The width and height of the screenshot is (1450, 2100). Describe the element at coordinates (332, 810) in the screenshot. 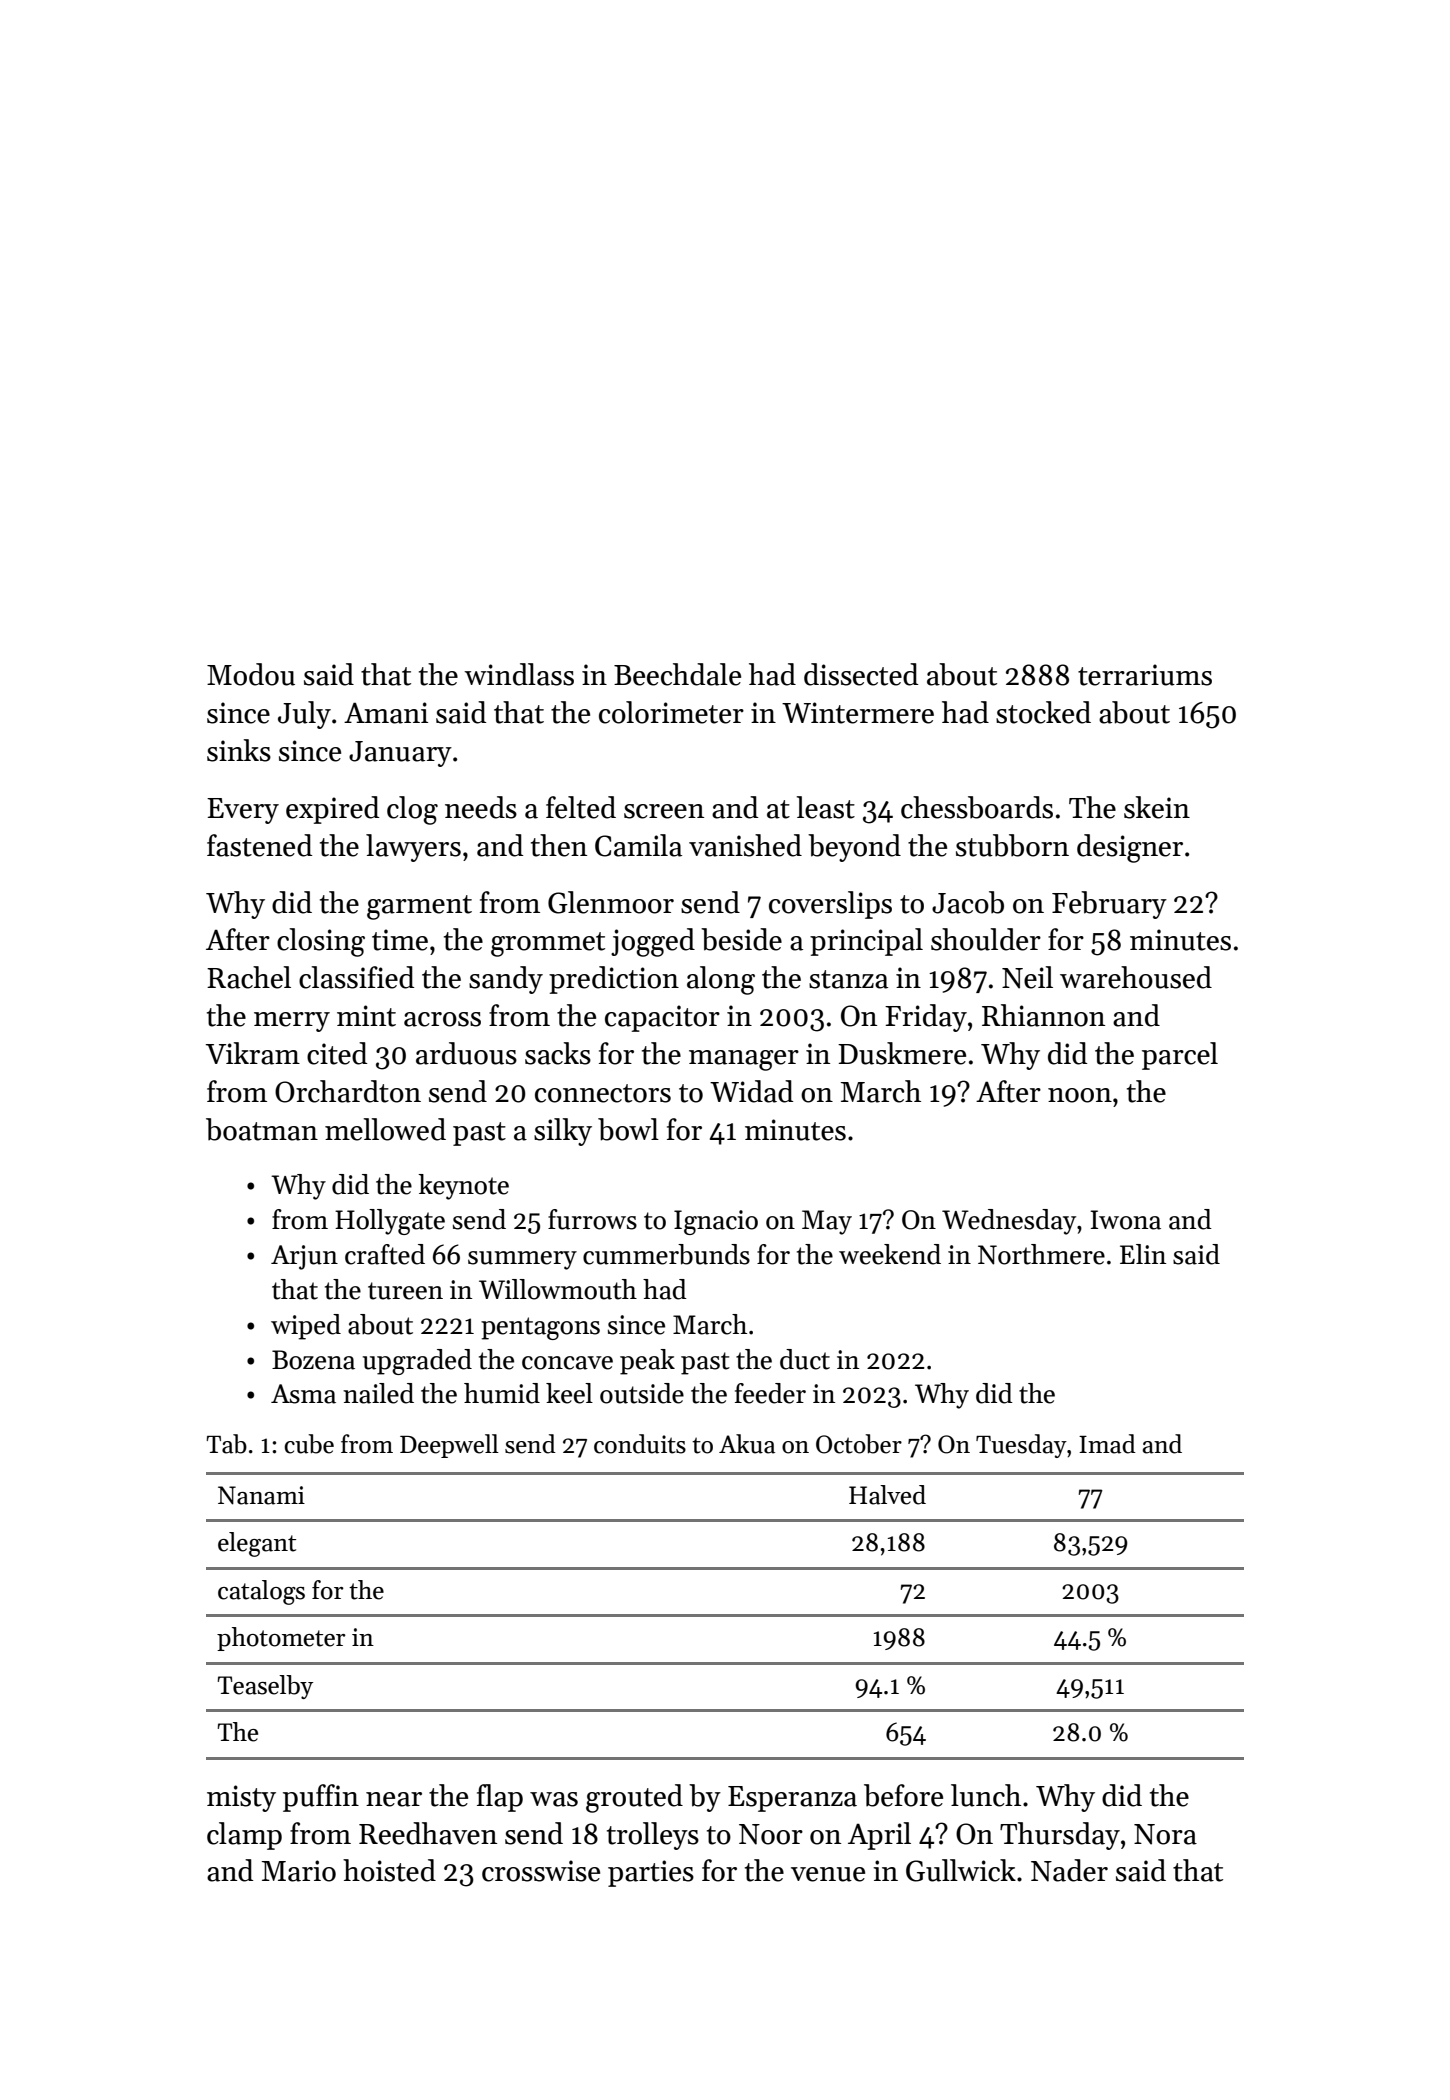

I see `expired` at that location.
